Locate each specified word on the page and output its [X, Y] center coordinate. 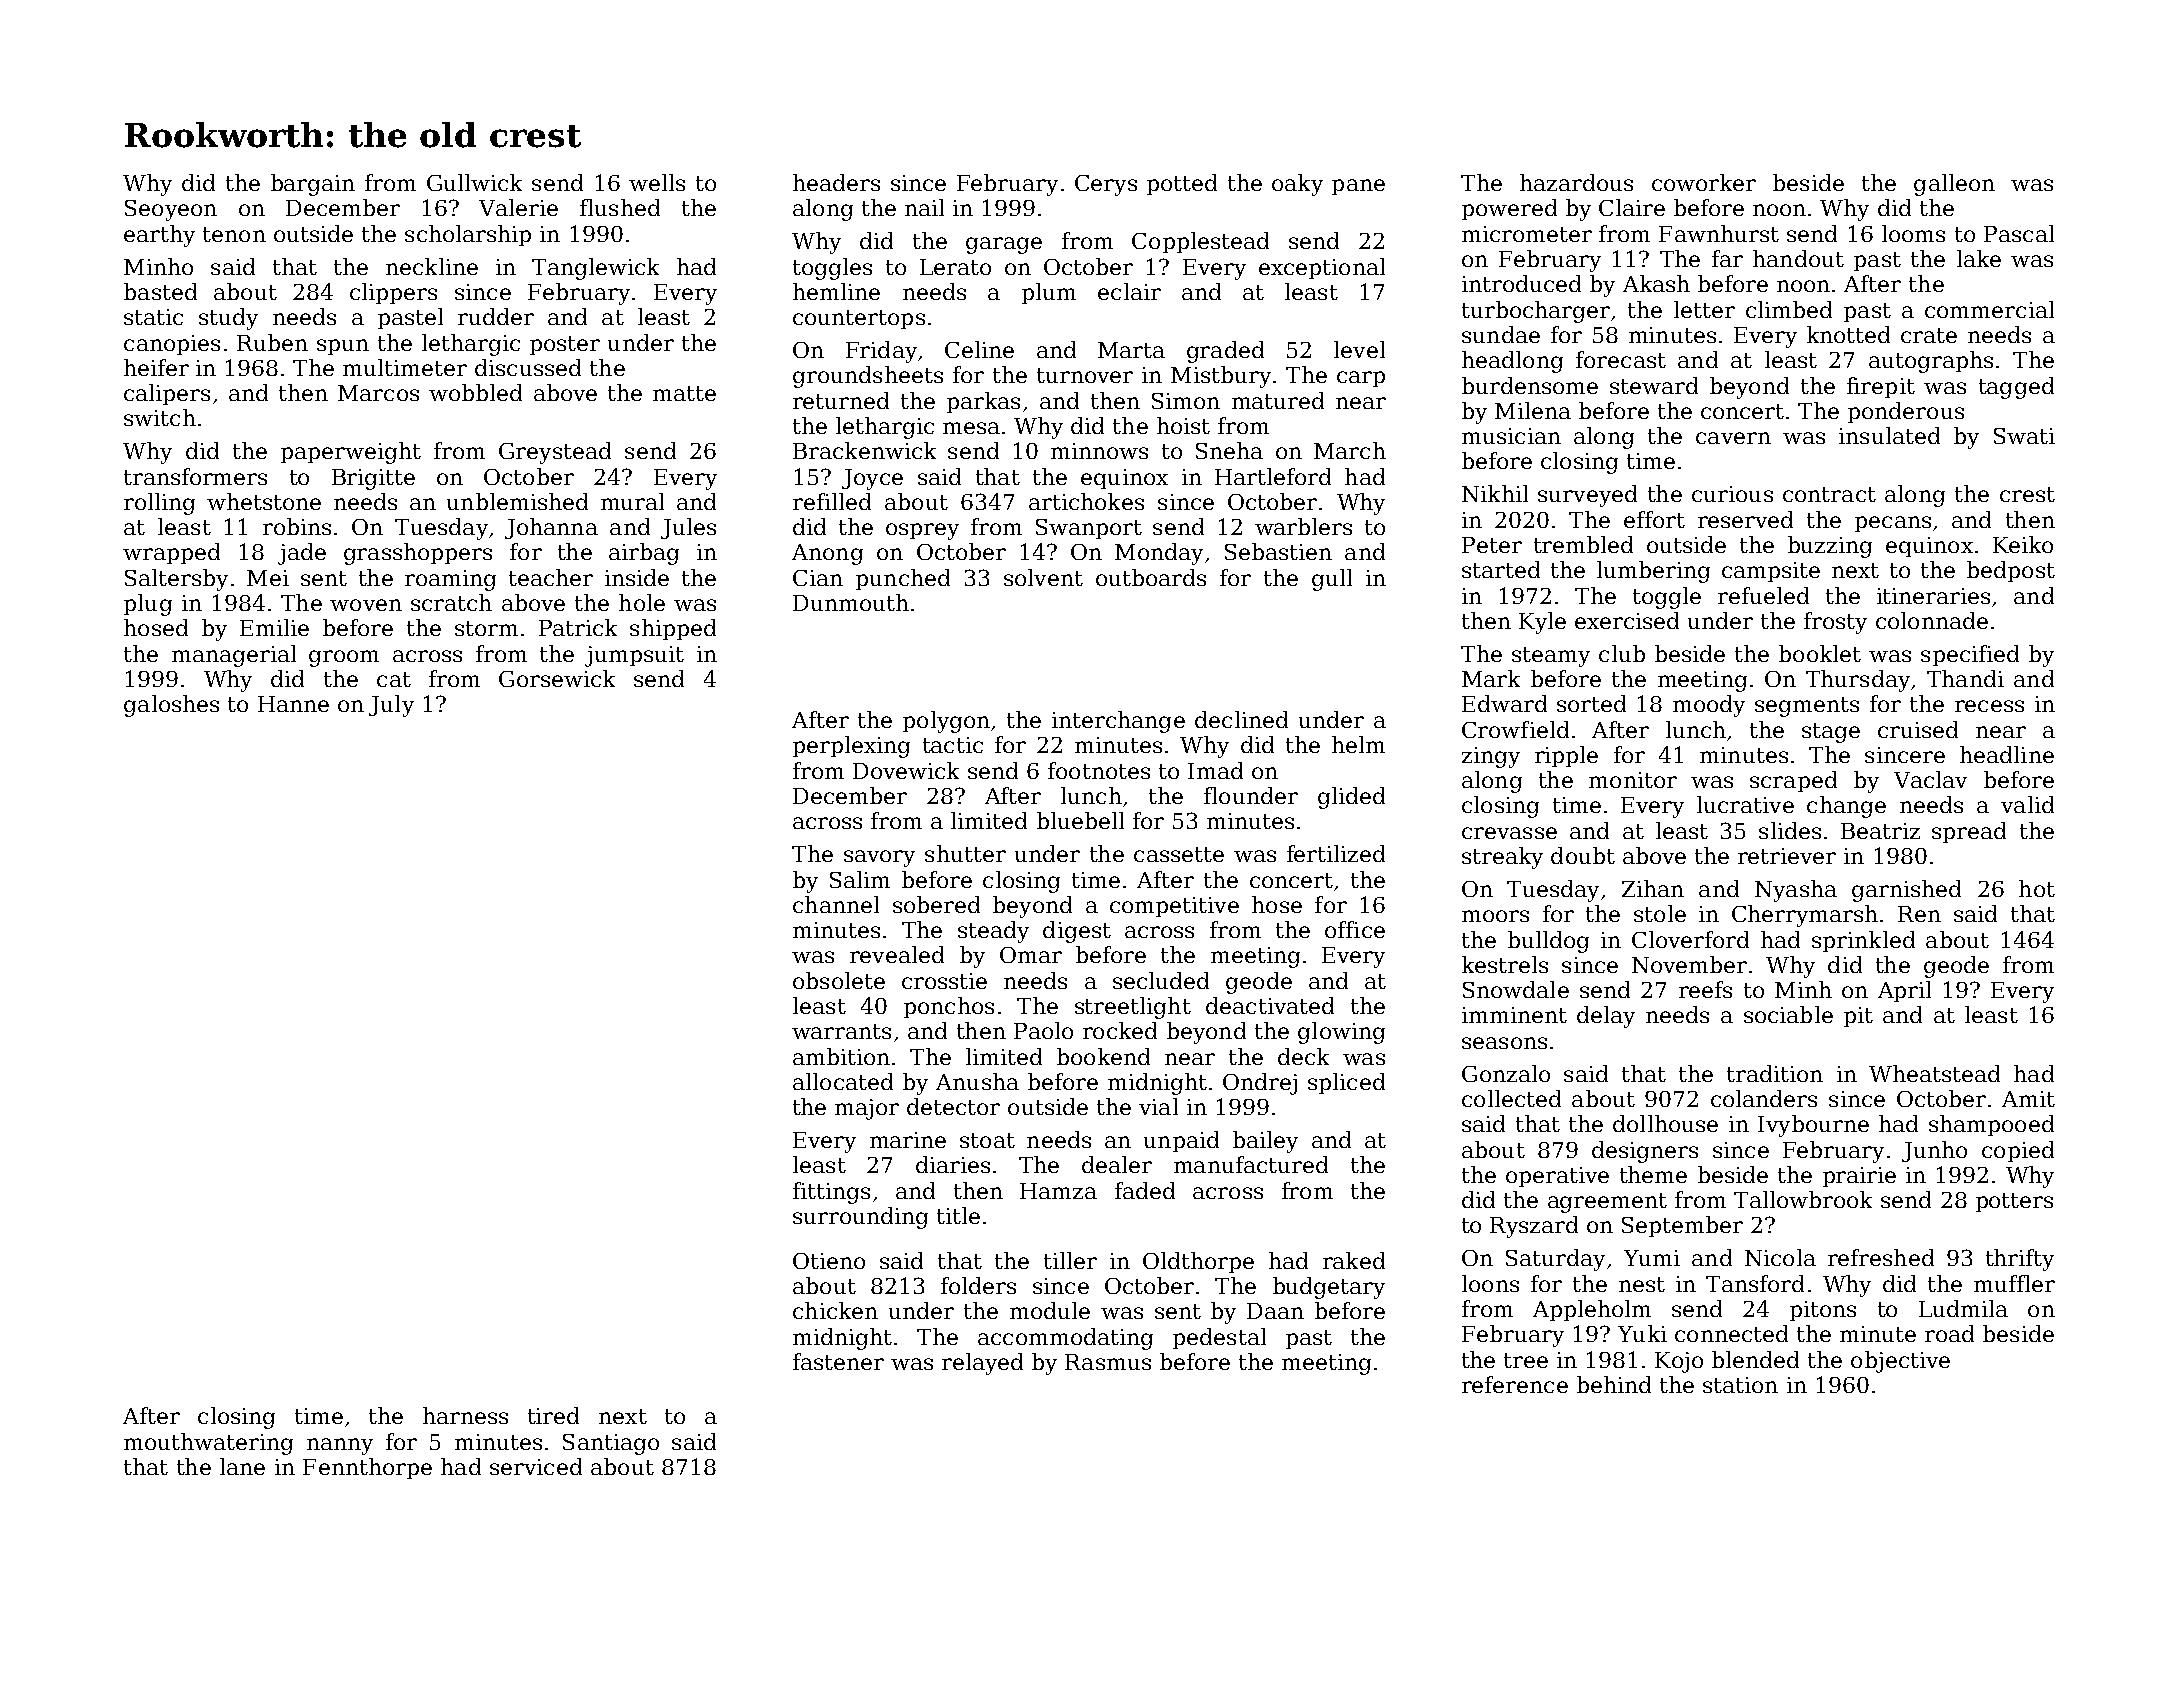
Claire [1632, 207]
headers [836, 182]
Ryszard [1534, 1227]
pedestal [1219, 1338]
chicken [835, 1310]
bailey [1265, 1142]
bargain [313, 185]
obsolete [839, 980]
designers [1645, 1152]
